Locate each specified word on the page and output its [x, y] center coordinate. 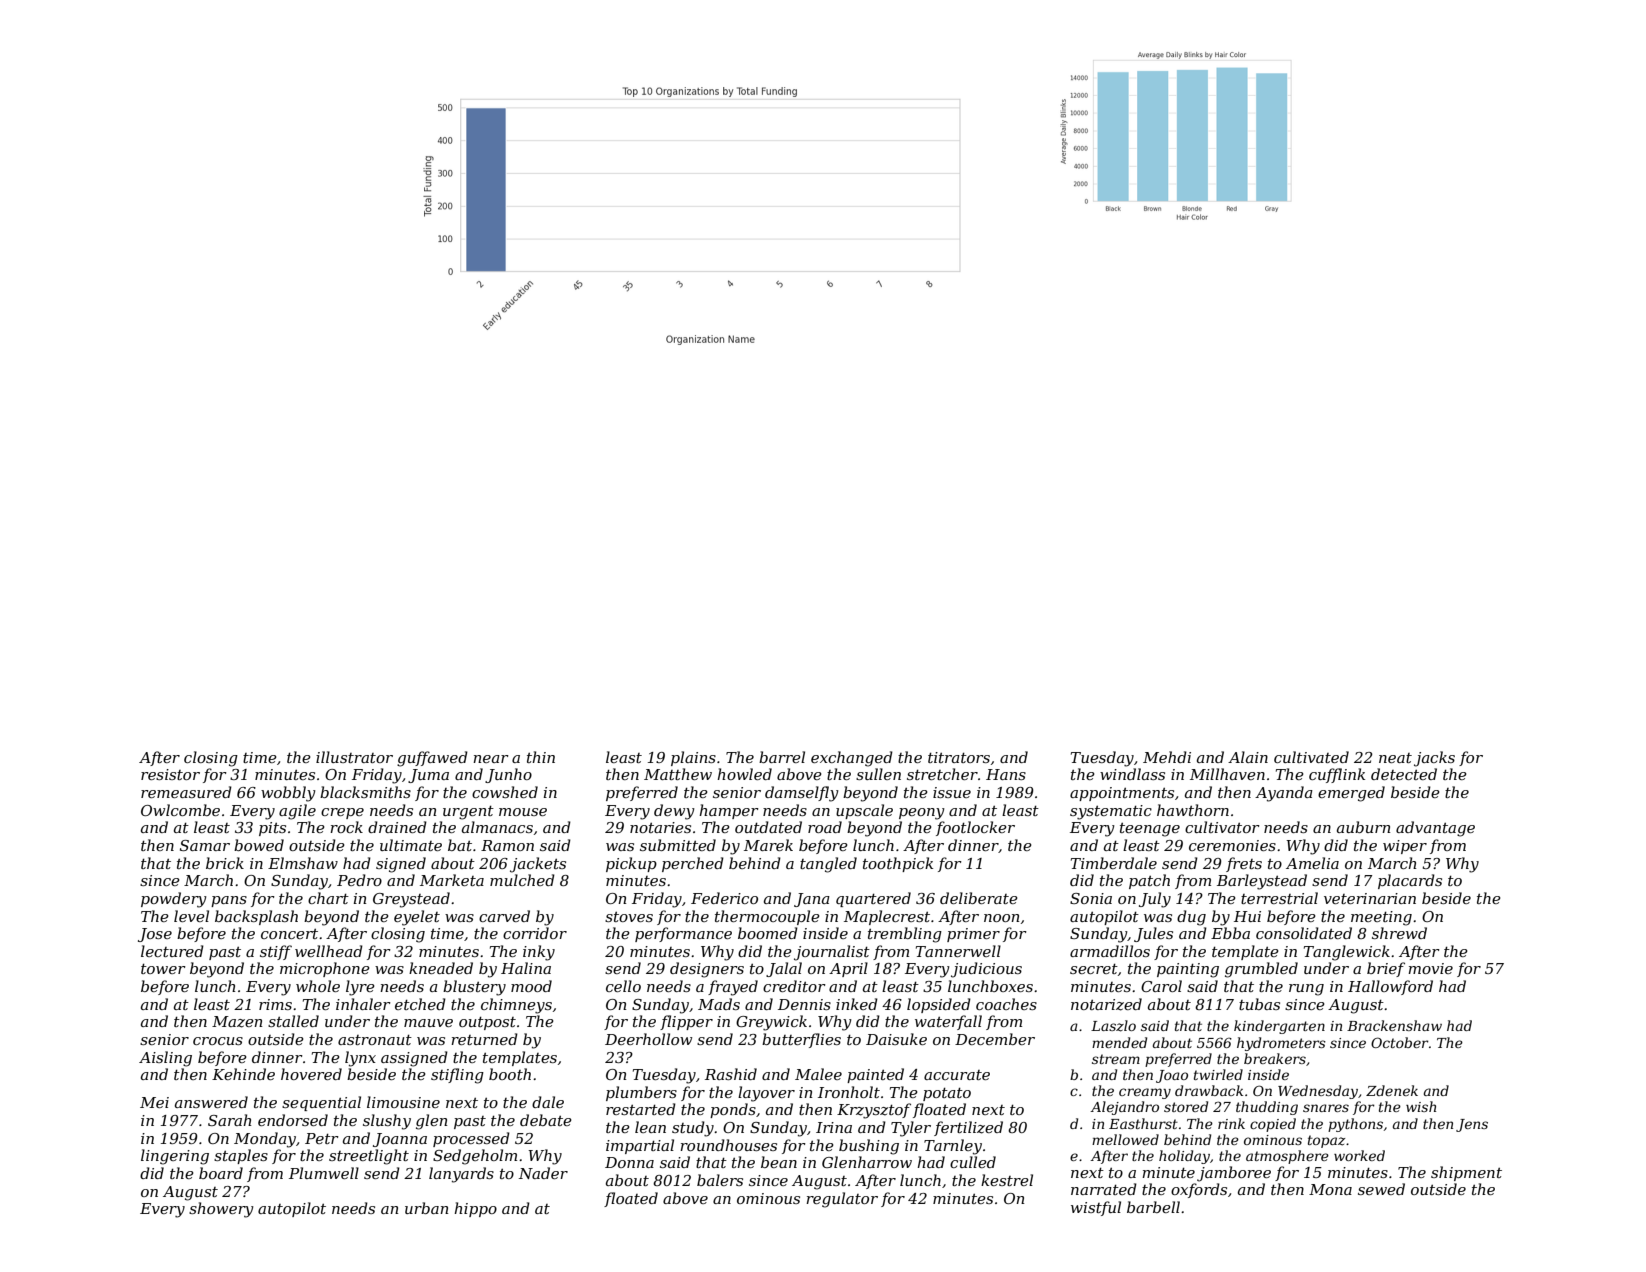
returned [484, 1039]
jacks [1434, 759]
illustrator [354, 757]
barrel [782, 757]
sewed [1381, 1189]
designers [707, 970]
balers [720, 1180]
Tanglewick [1347, 953]
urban [427, 1208]
